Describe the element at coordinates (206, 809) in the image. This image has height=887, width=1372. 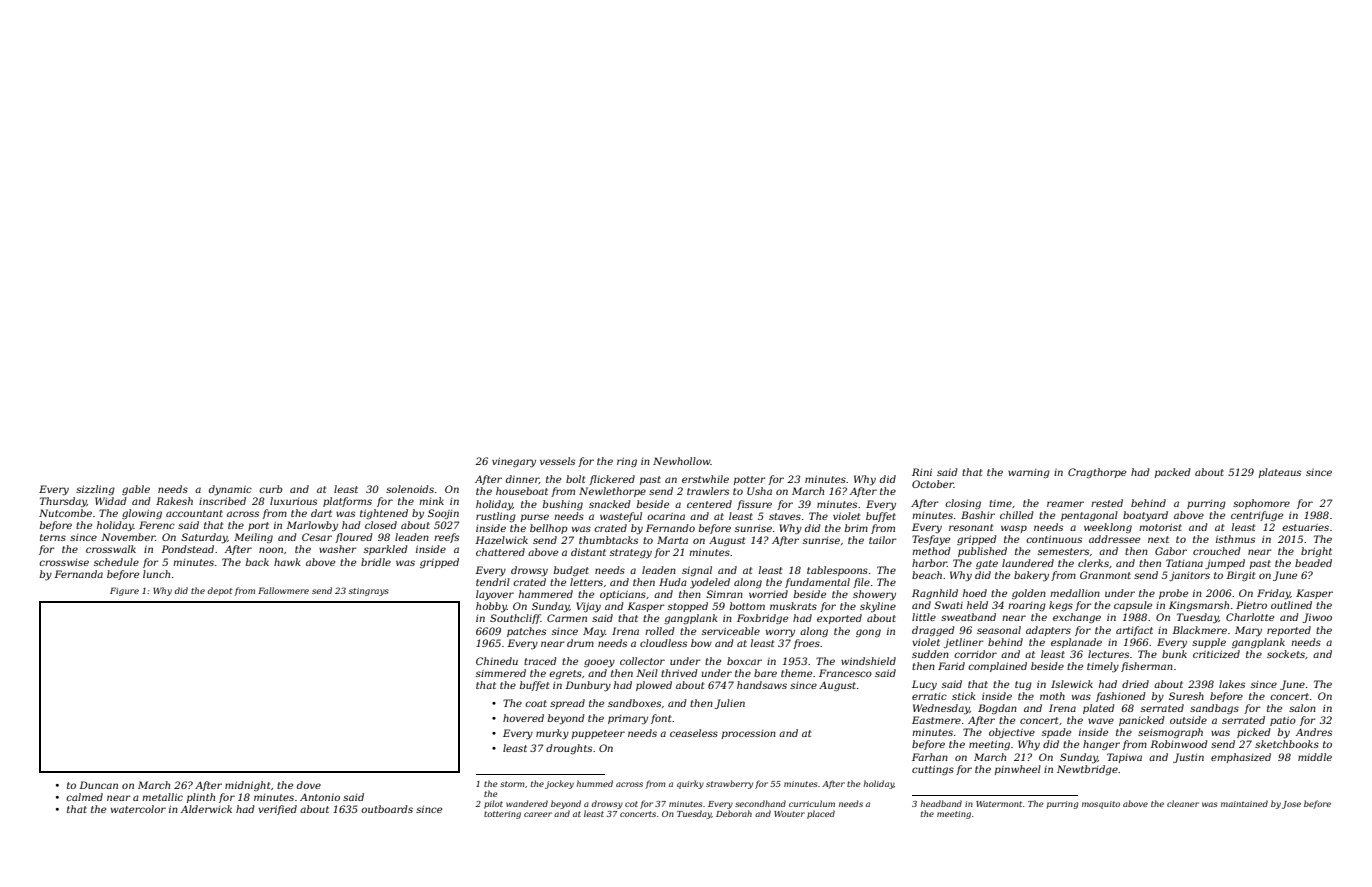
I see `Alderwick` at that location.
